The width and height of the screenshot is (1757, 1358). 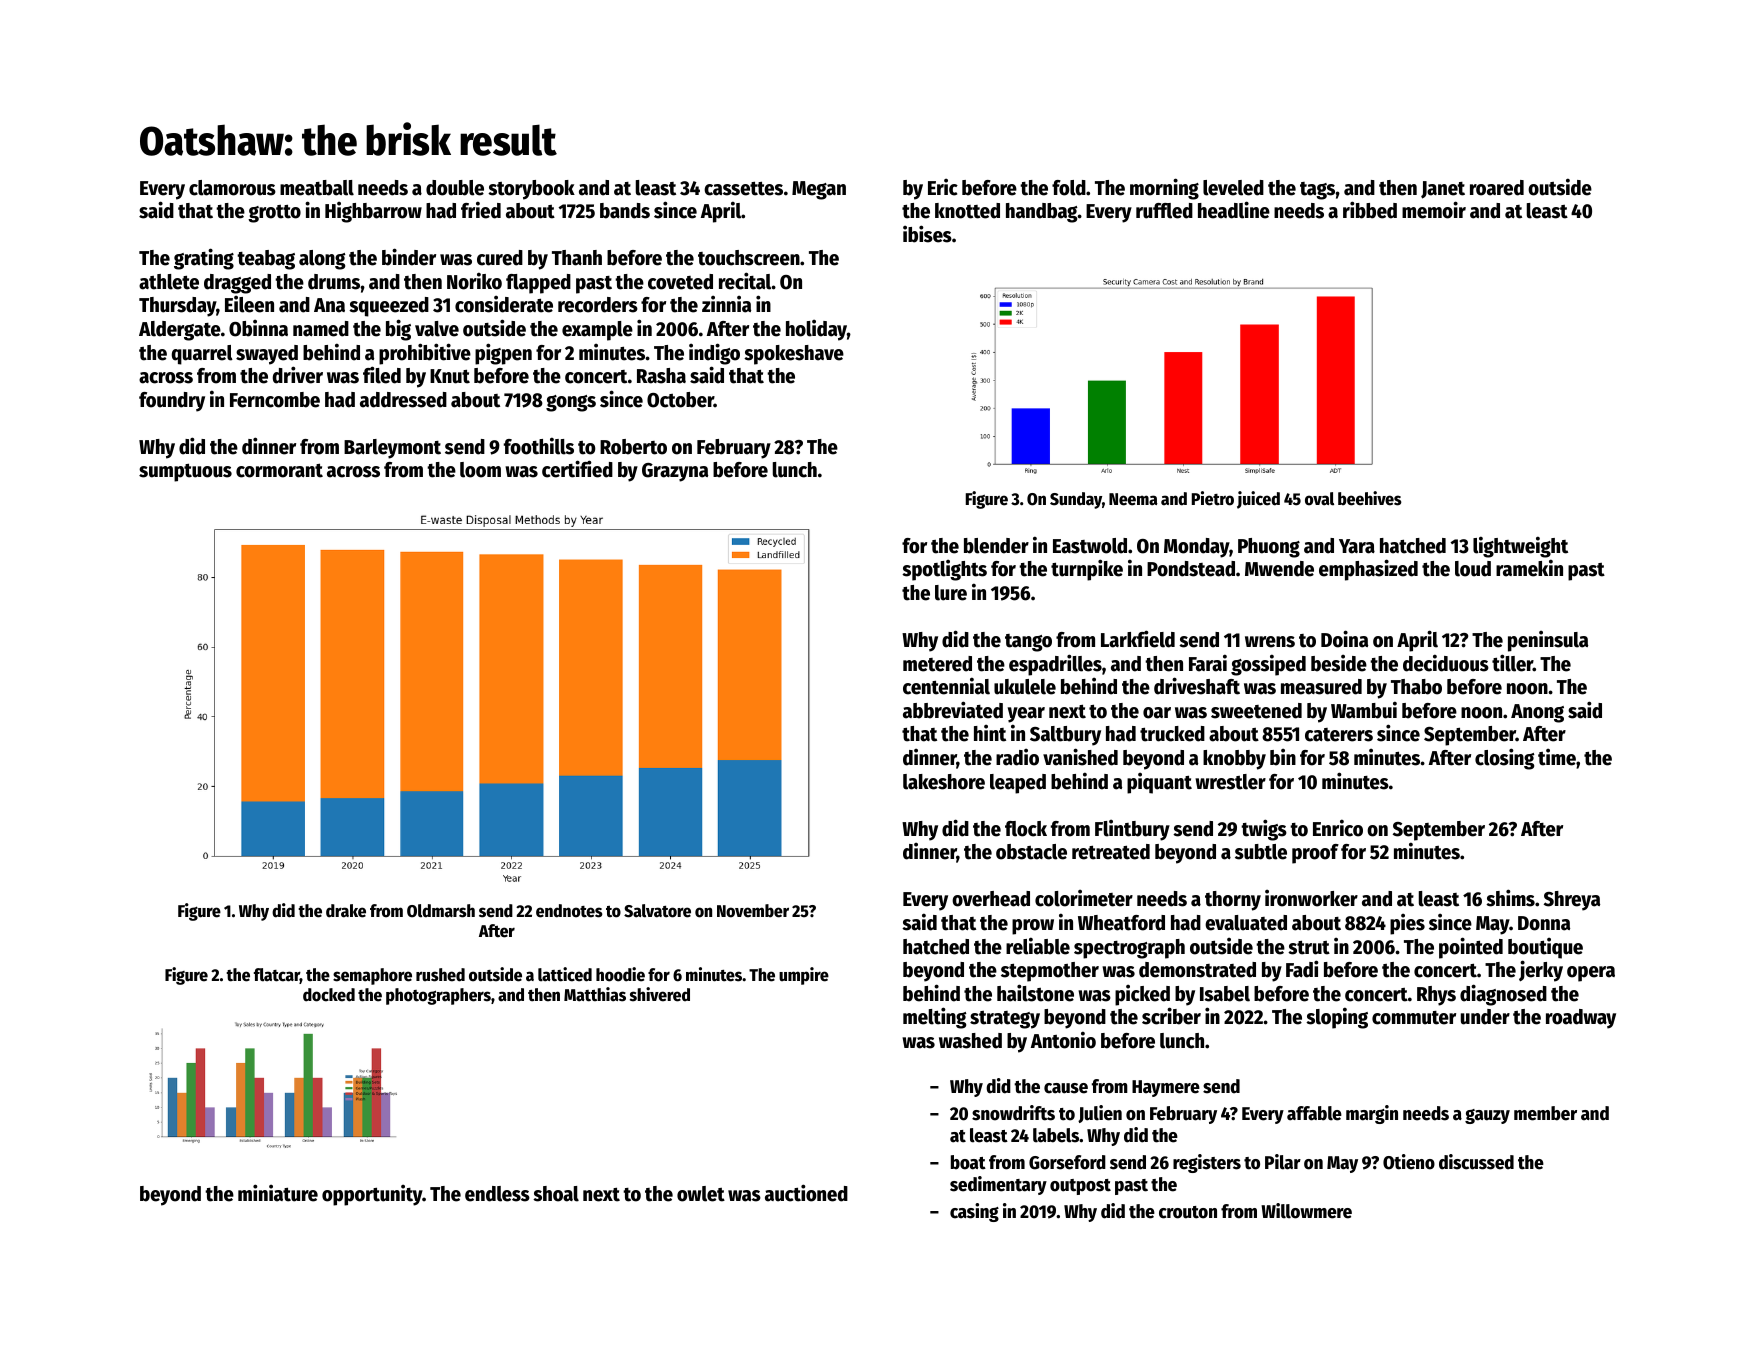 I want to click on storybook, so click(x=531, y=190).
